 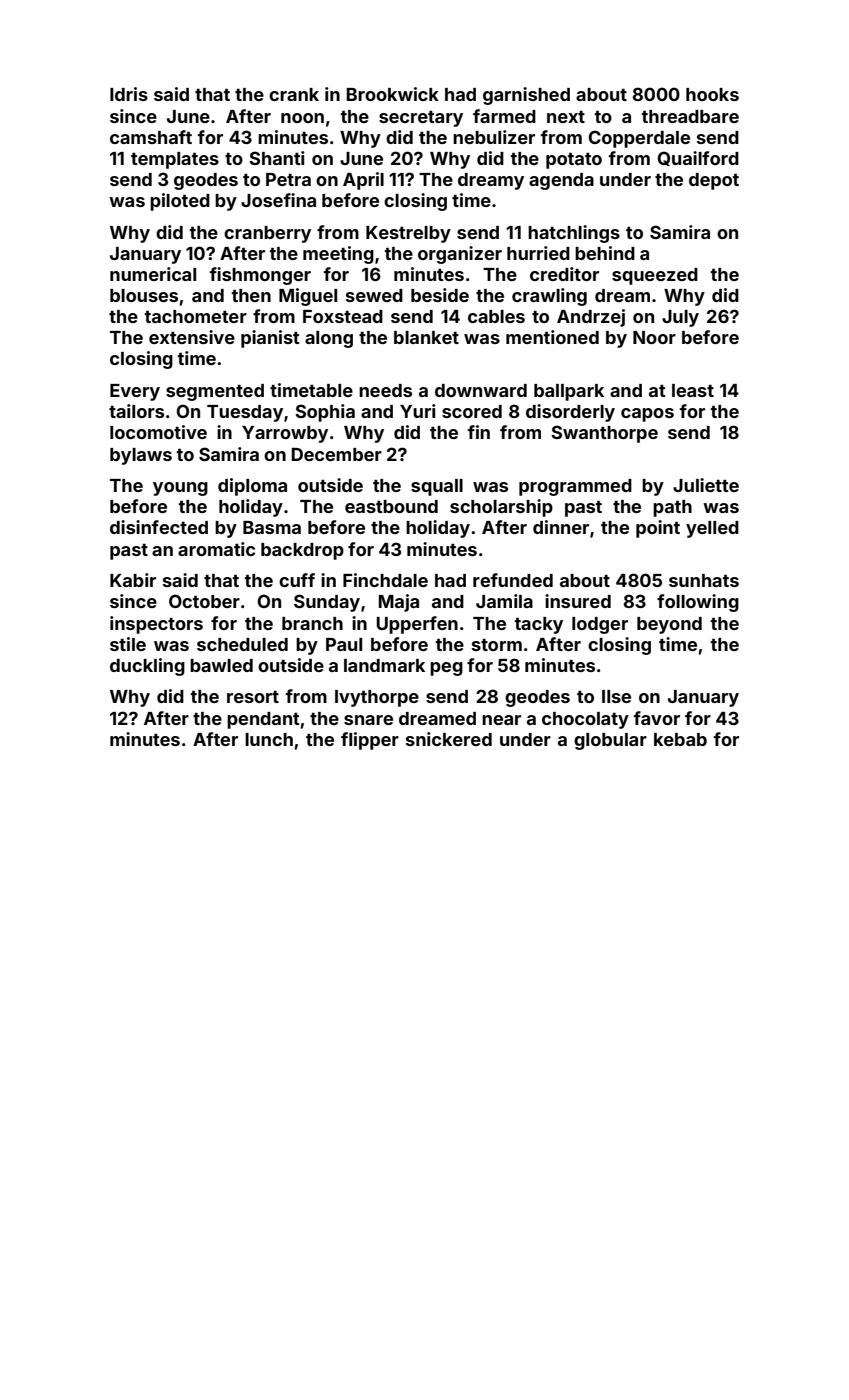 What do you see at coordinates (714, 181) in the screenshot?
I see `depot` at bounding box center [714, 181].
